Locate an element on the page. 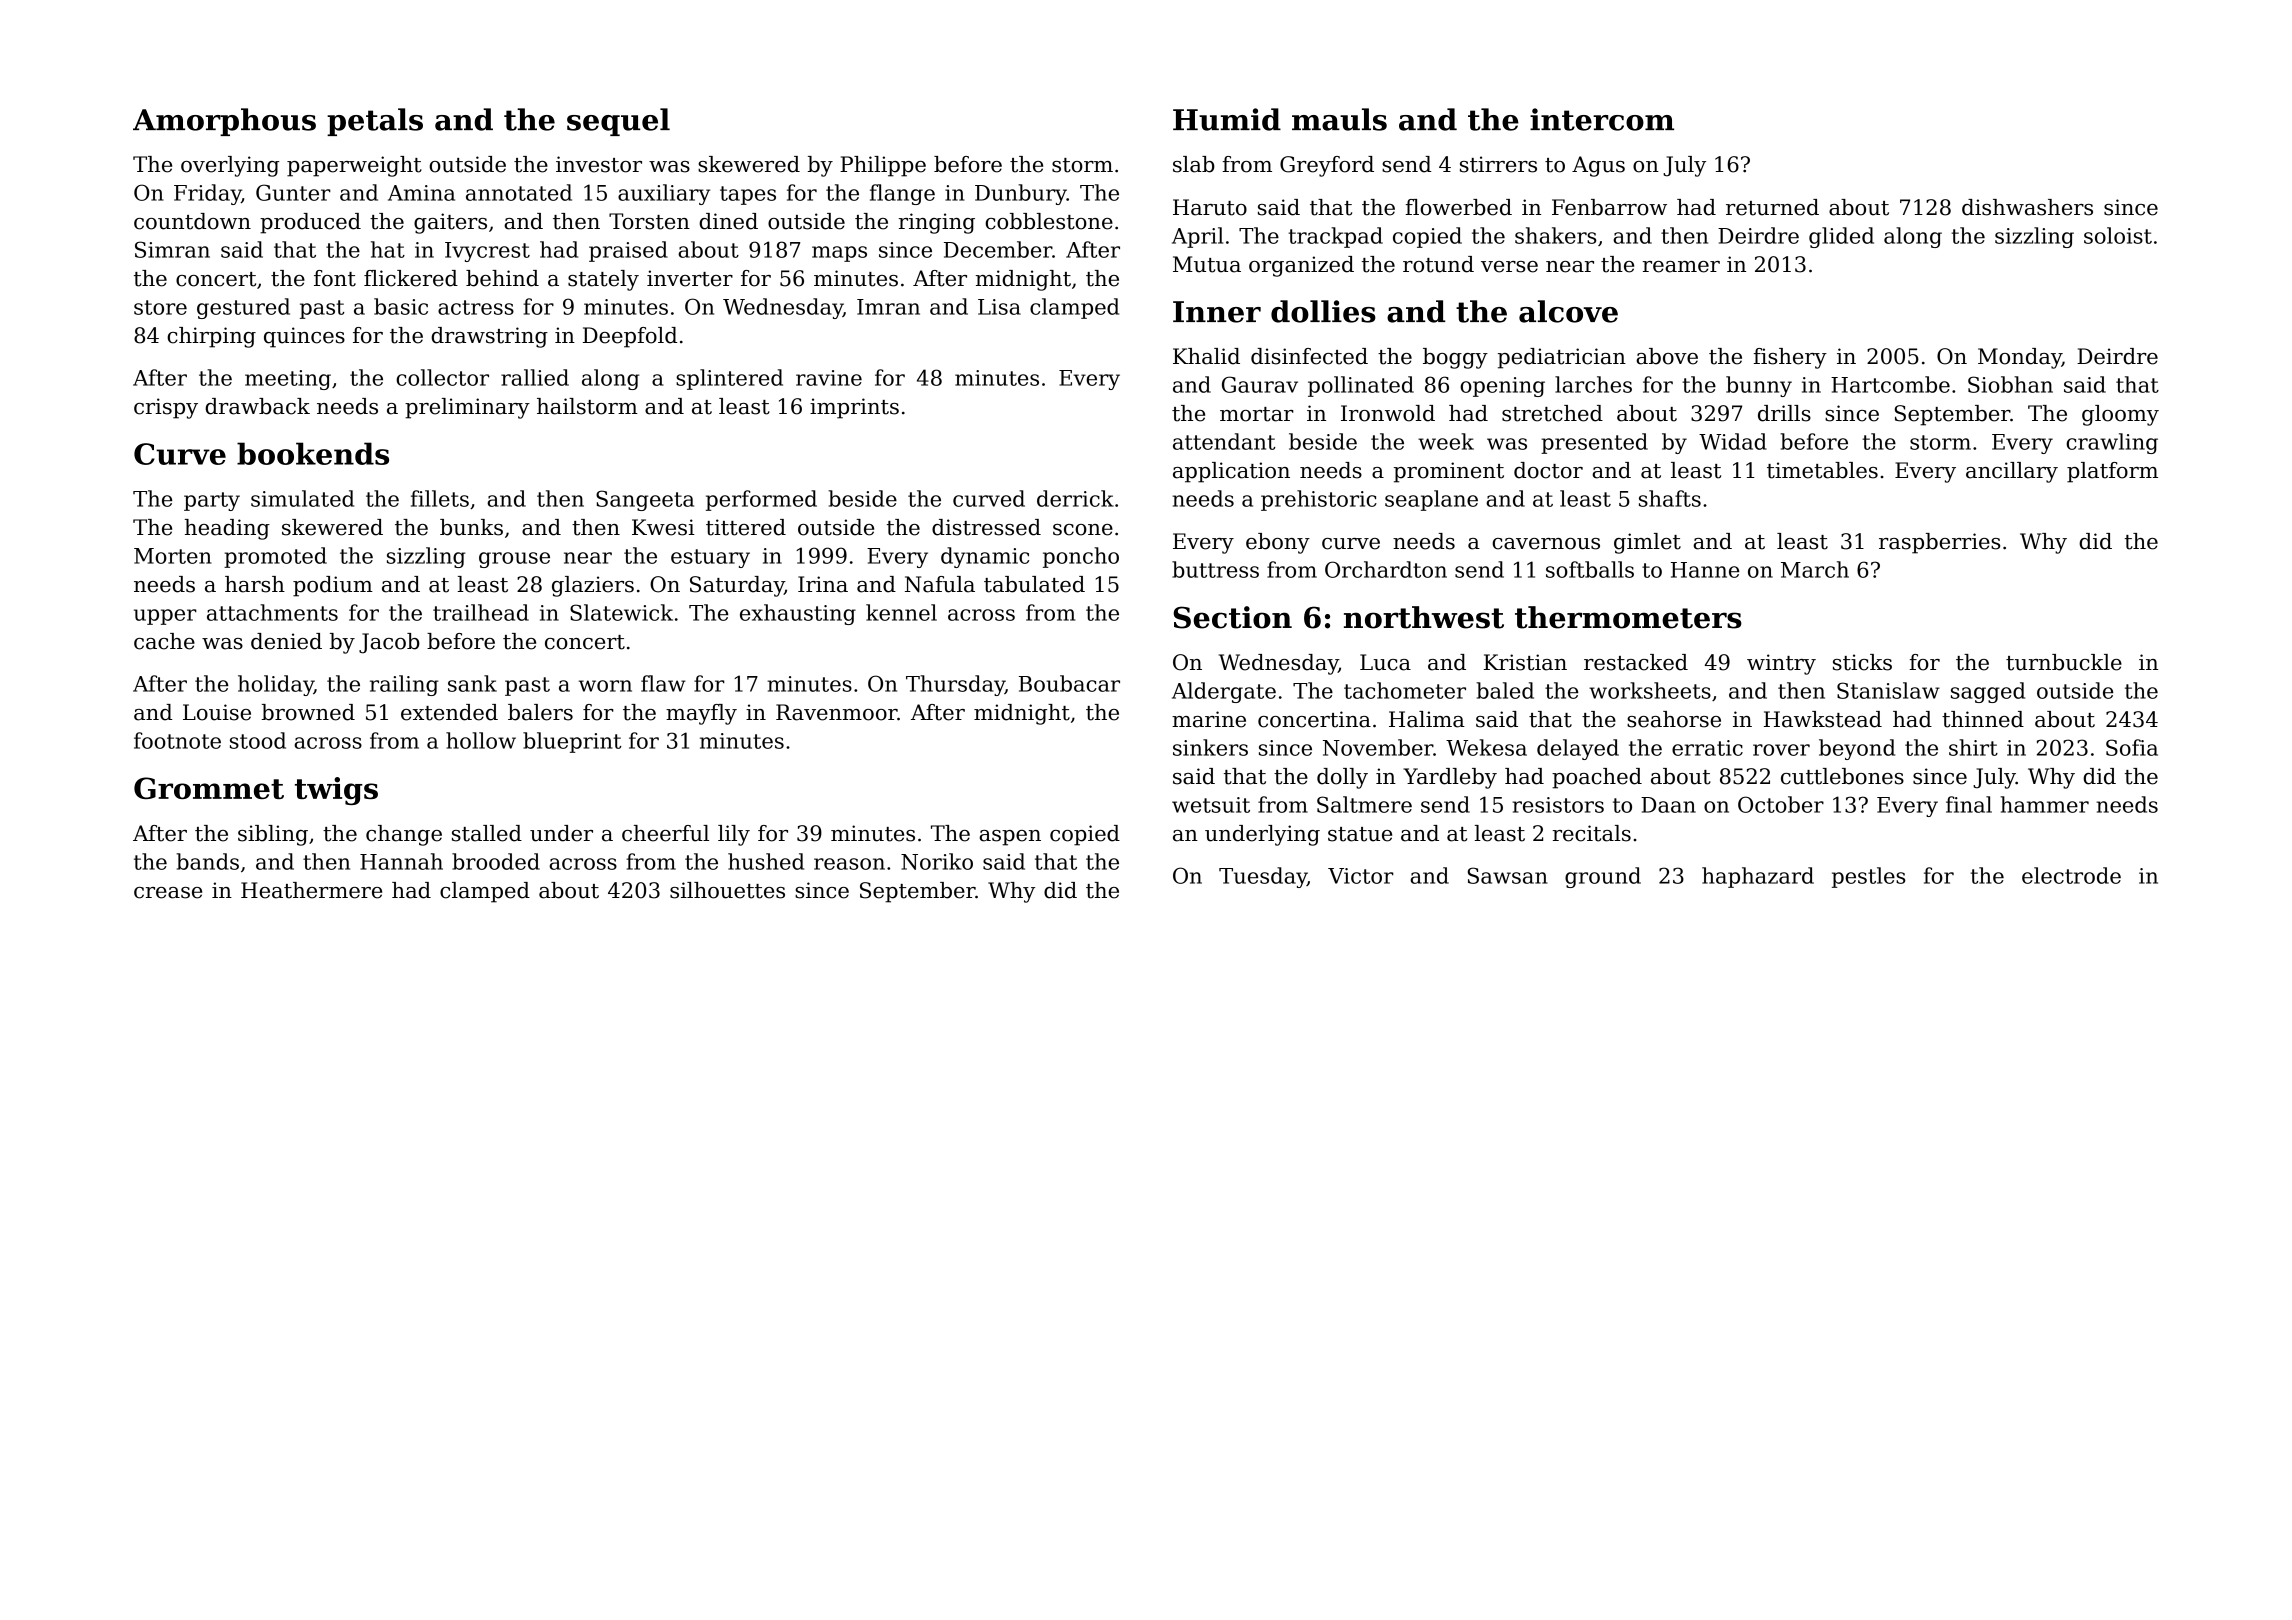 Image resolution: width=2292 pixels, height=1620 pixels. aspen is located at coordinates (1010, 838).
